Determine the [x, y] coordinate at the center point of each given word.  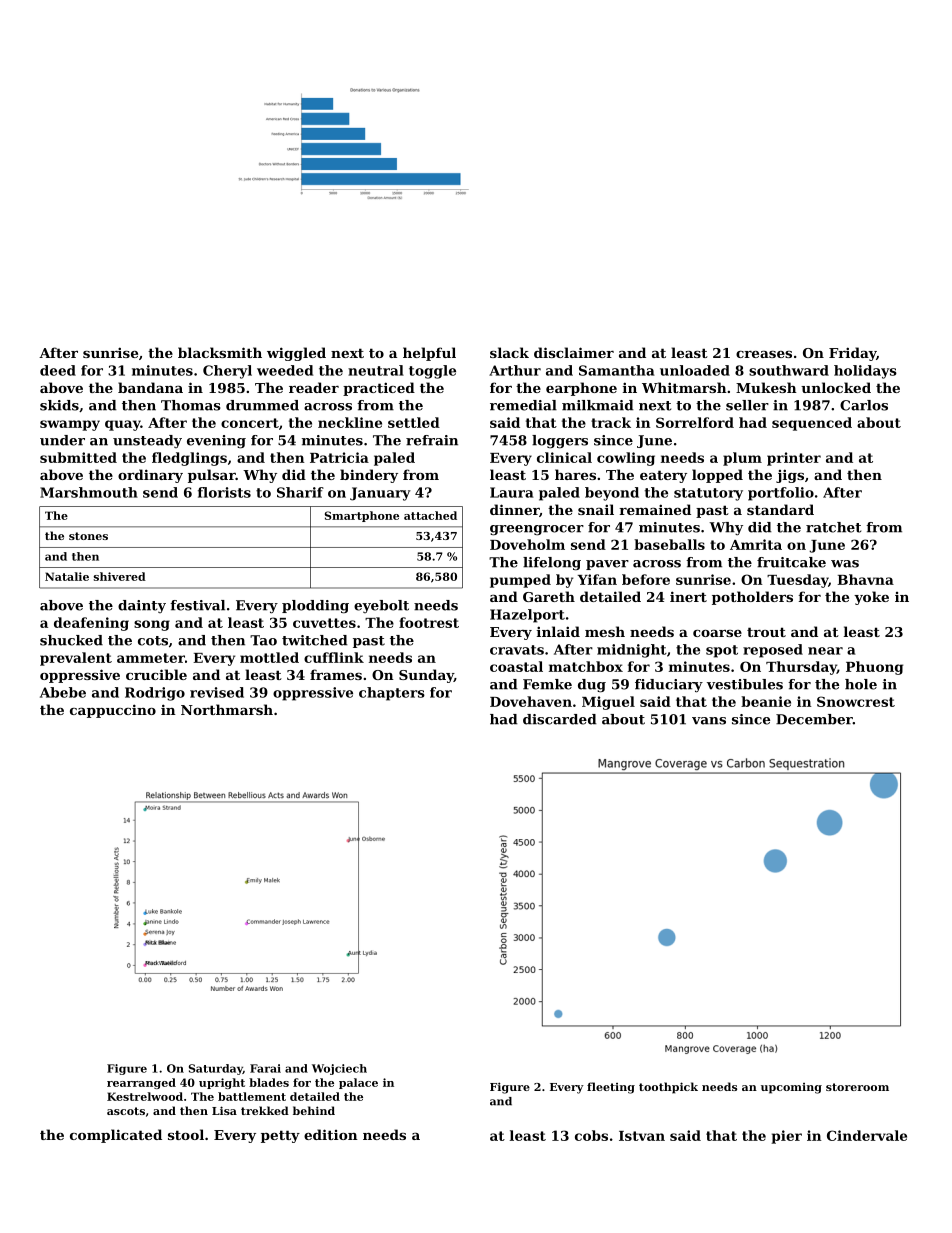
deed [58, 370]
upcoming [791, 1088]
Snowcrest [856, 701]
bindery [369, 476]
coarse [717, 633]
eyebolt [381, 606]
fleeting [611, 1088]
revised [217, 692]
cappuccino [113, 711]
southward [789, 370]
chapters [392, 694]
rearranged [141, 1083]
